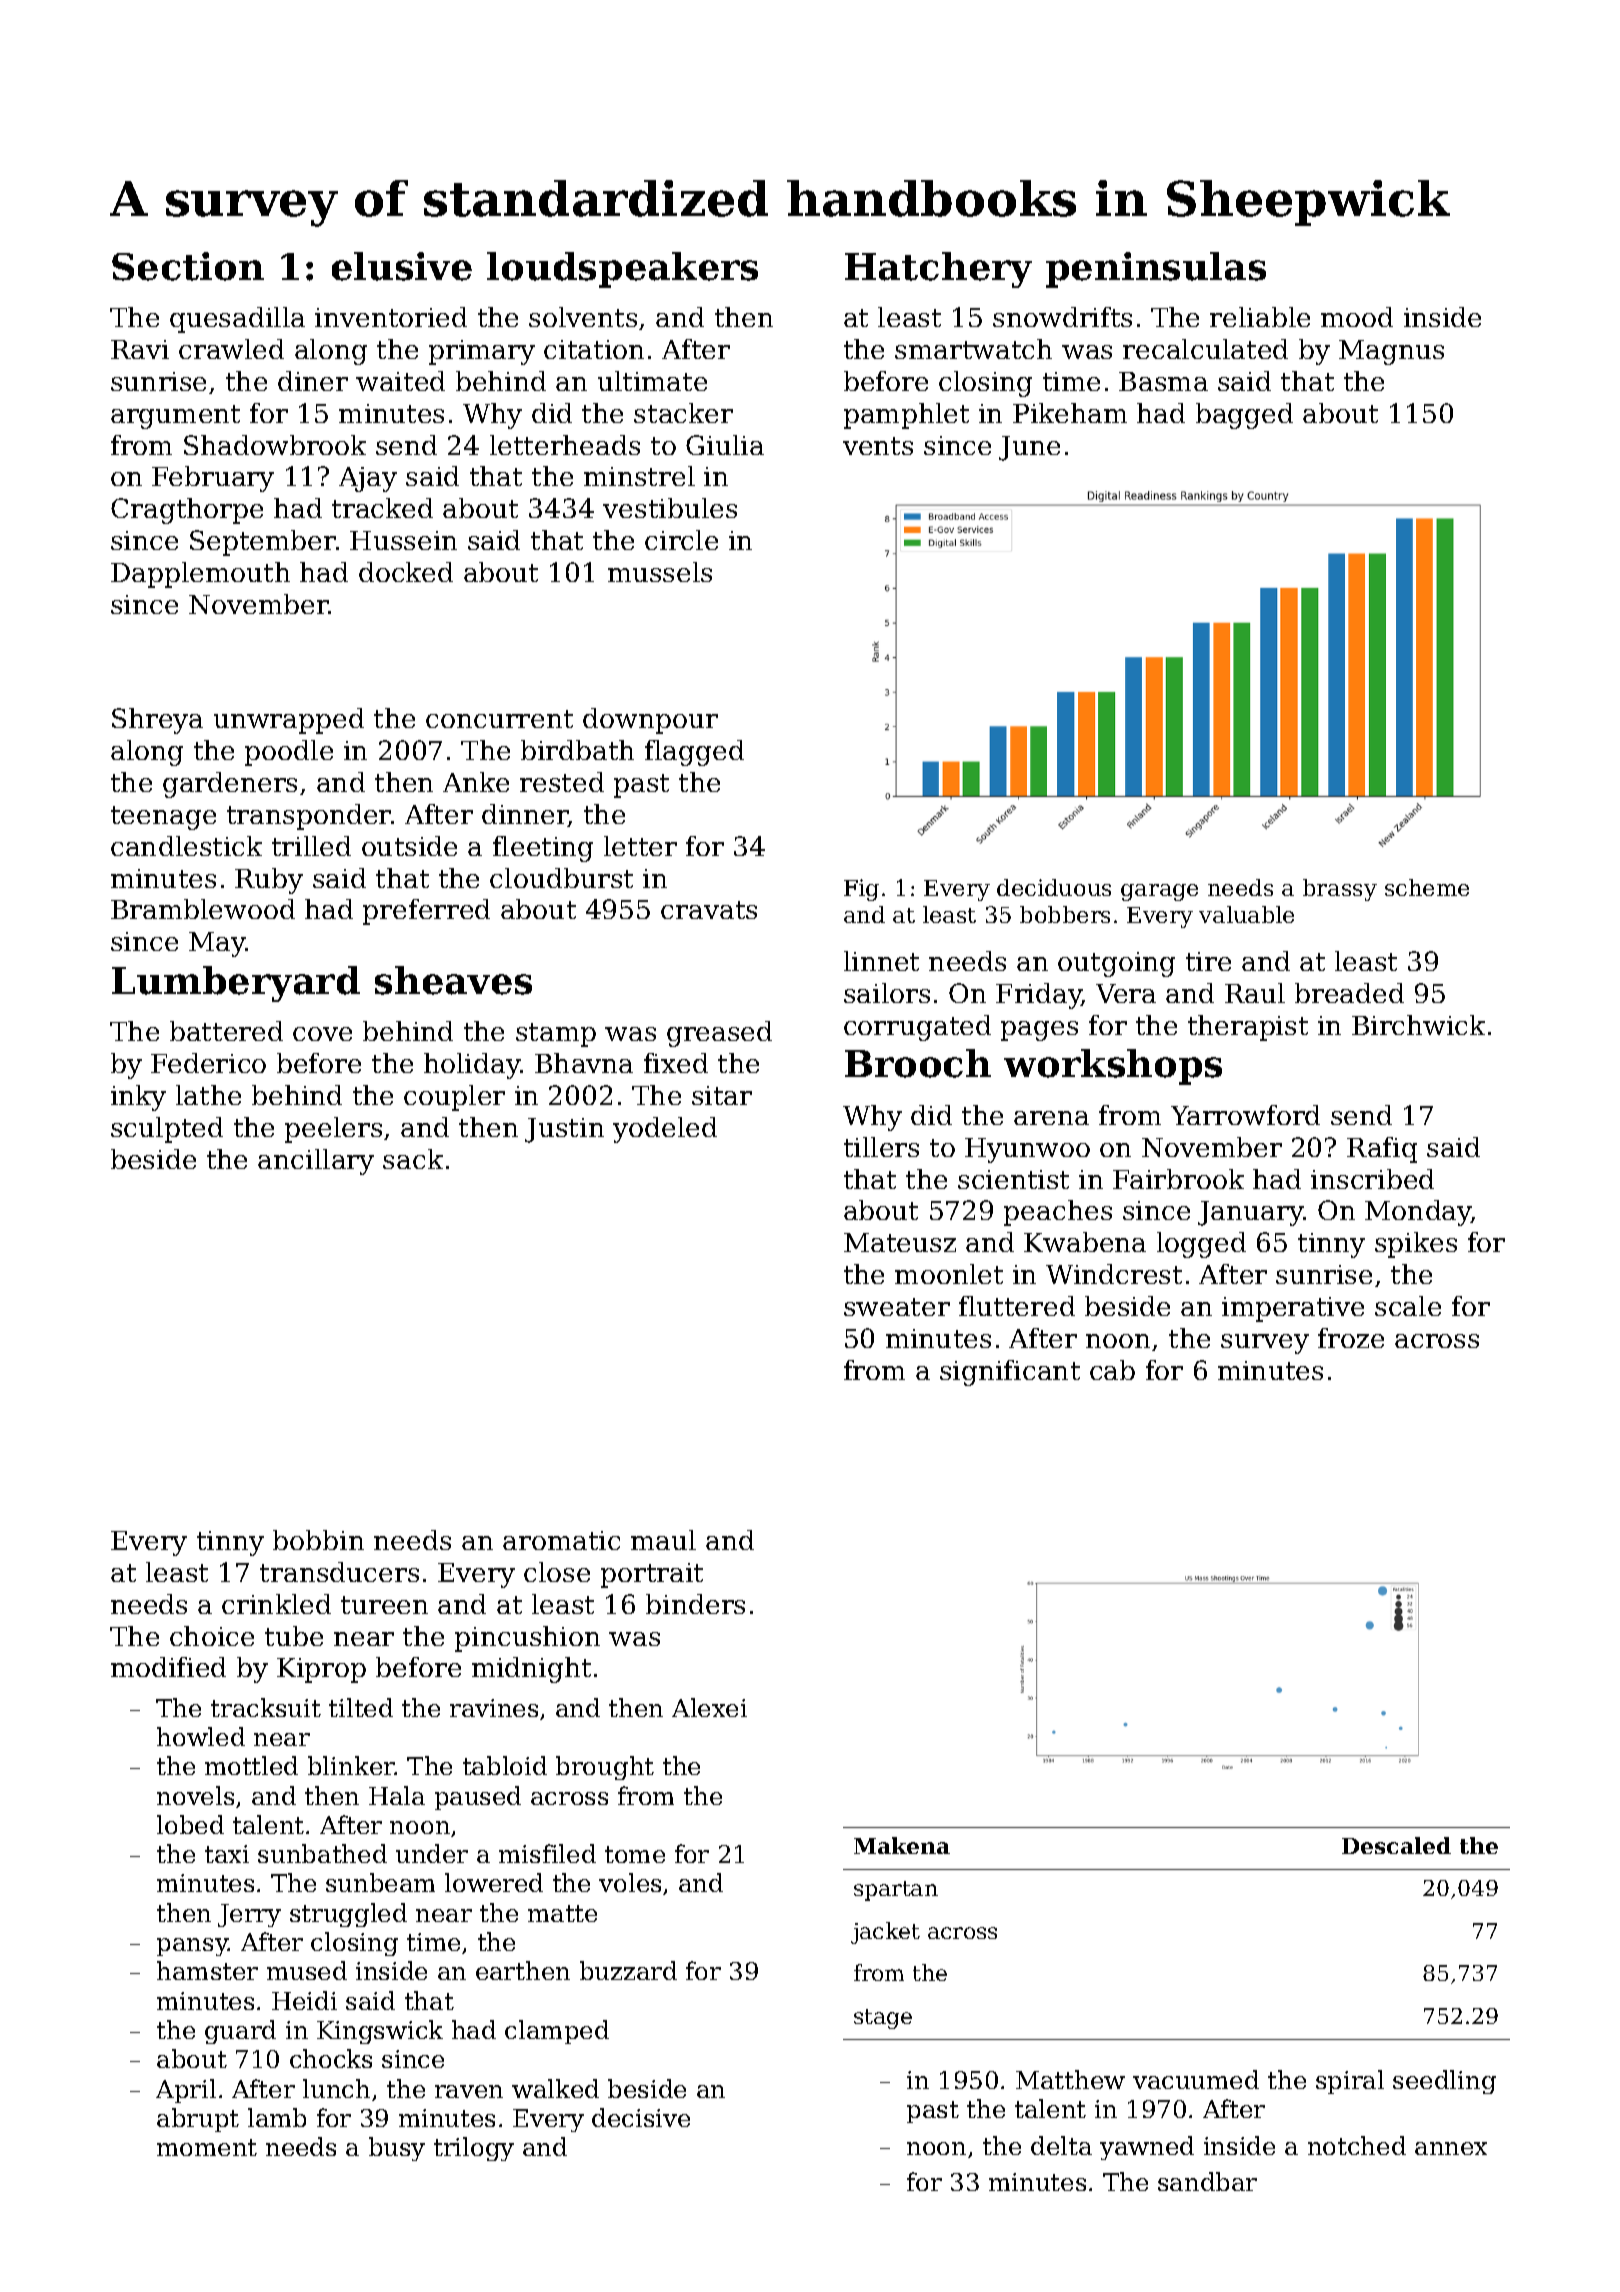  What do you see at coordinates (188, 266) in the page?
I see `Section` at bounding box center [188, 266].
